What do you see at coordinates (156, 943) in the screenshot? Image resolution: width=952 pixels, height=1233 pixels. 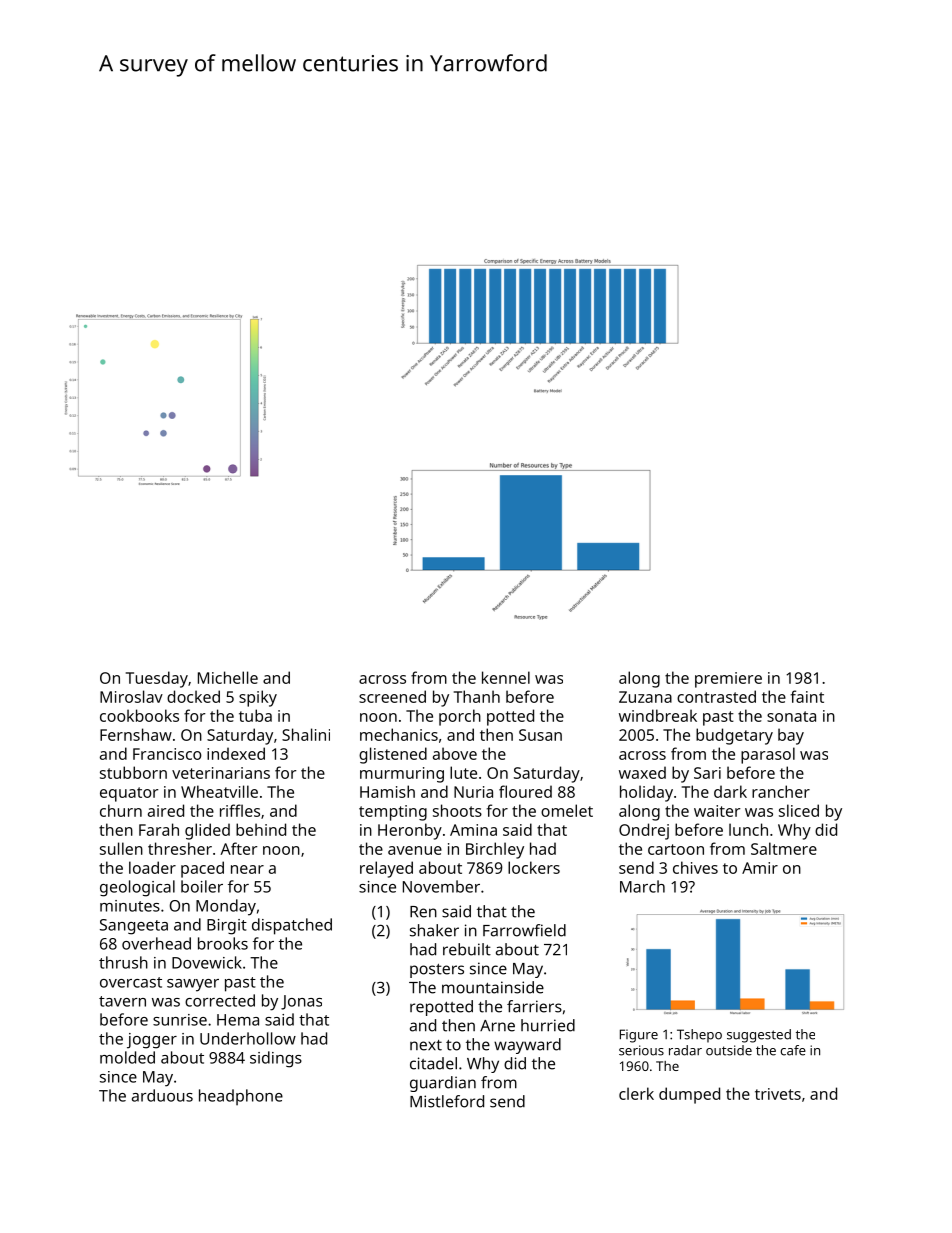 I see `overhead` at bounding box center [156, 943].
